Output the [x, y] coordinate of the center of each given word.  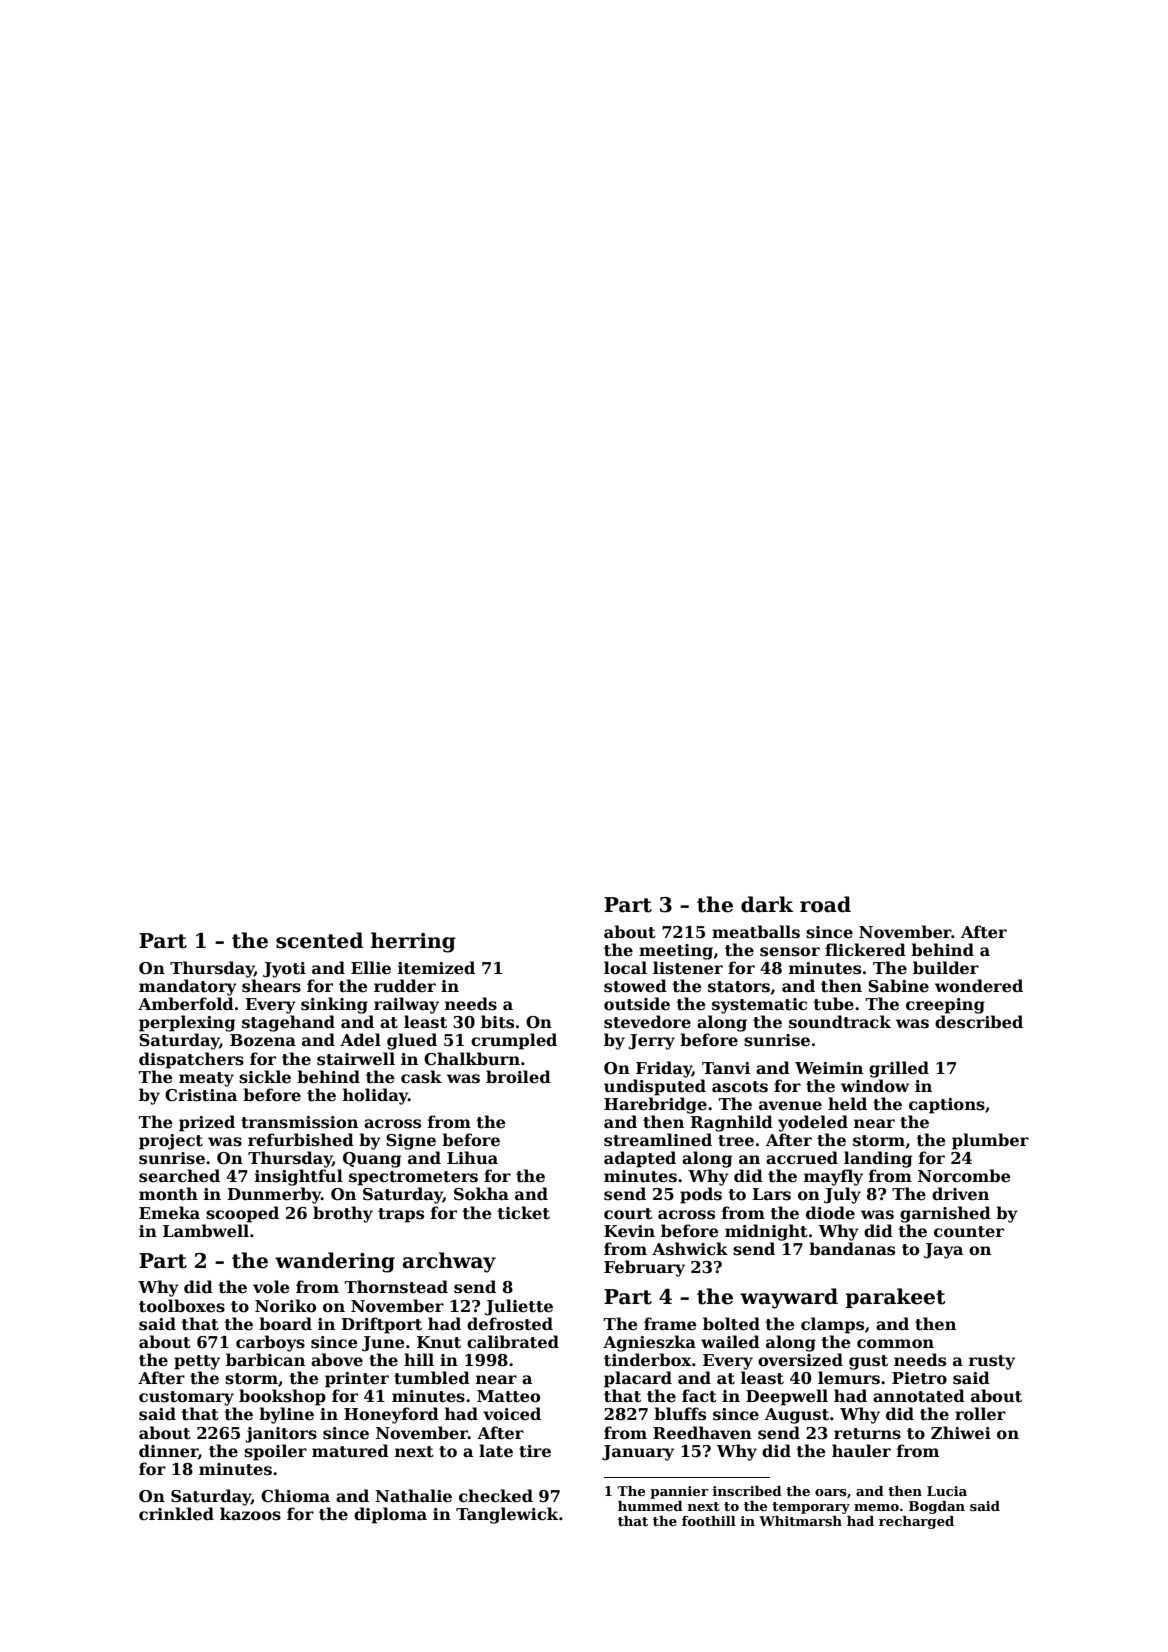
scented [319, 940]
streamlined [658, 1140]
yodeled [813, 1123]
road [825, 904]
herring [413, 942]
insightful [299, 1177]
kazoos [250, 1514]
